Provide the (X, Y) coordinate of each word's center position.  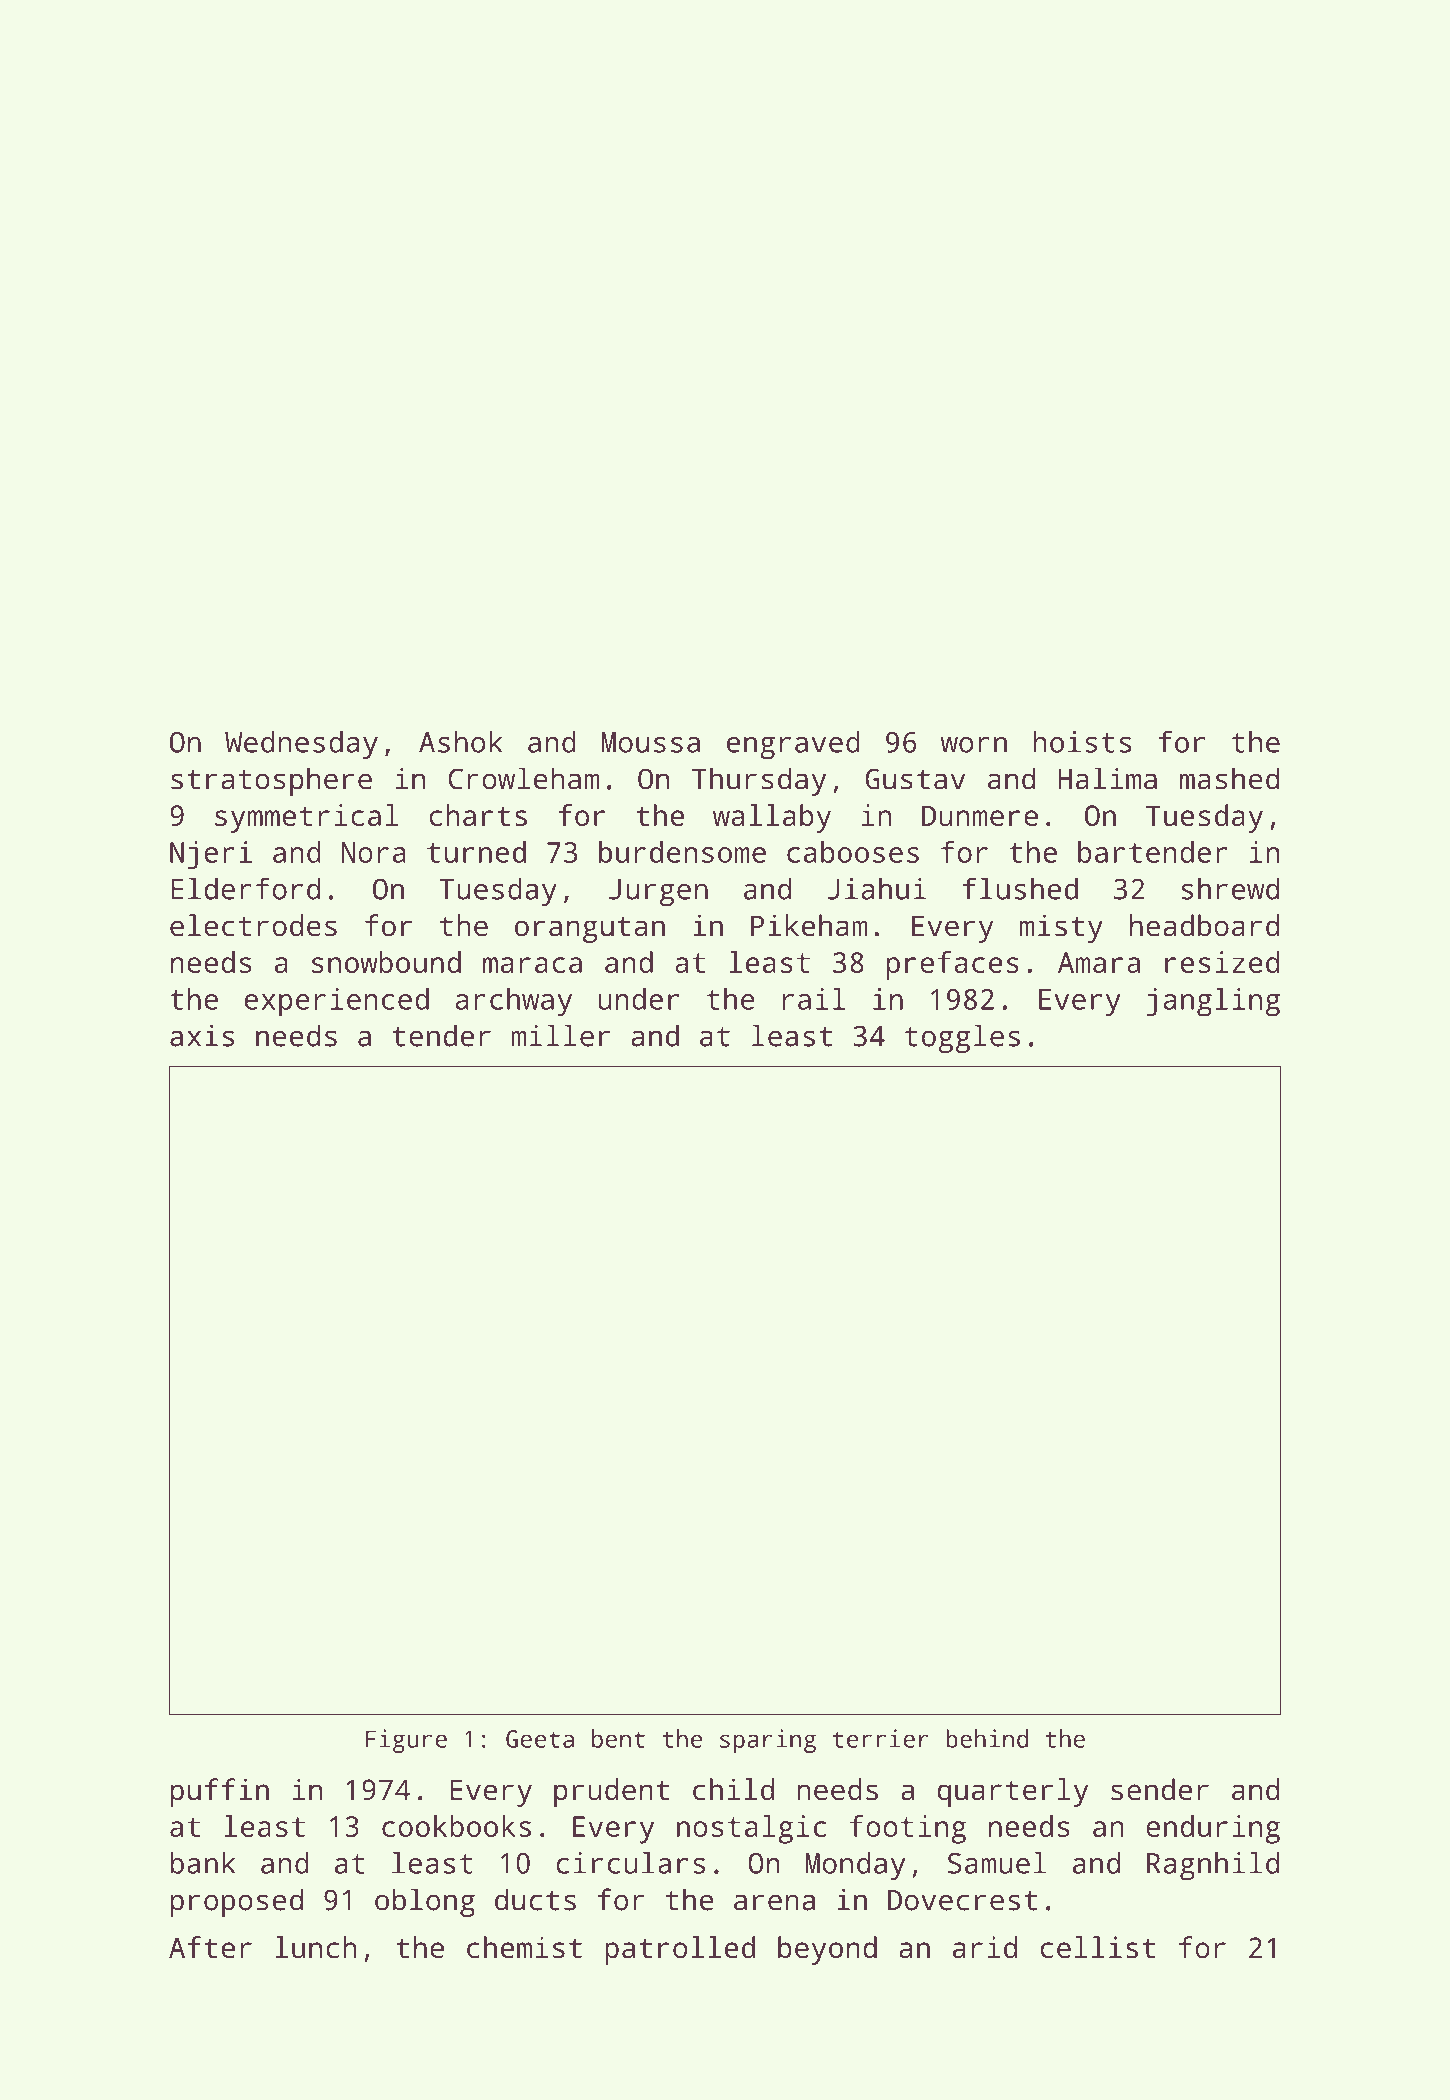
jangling (1213, 1002)
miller (560, 1035)
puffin (220, 1792)
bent (618, 1738)
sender (1160, 1789)
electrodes (253, 925)
